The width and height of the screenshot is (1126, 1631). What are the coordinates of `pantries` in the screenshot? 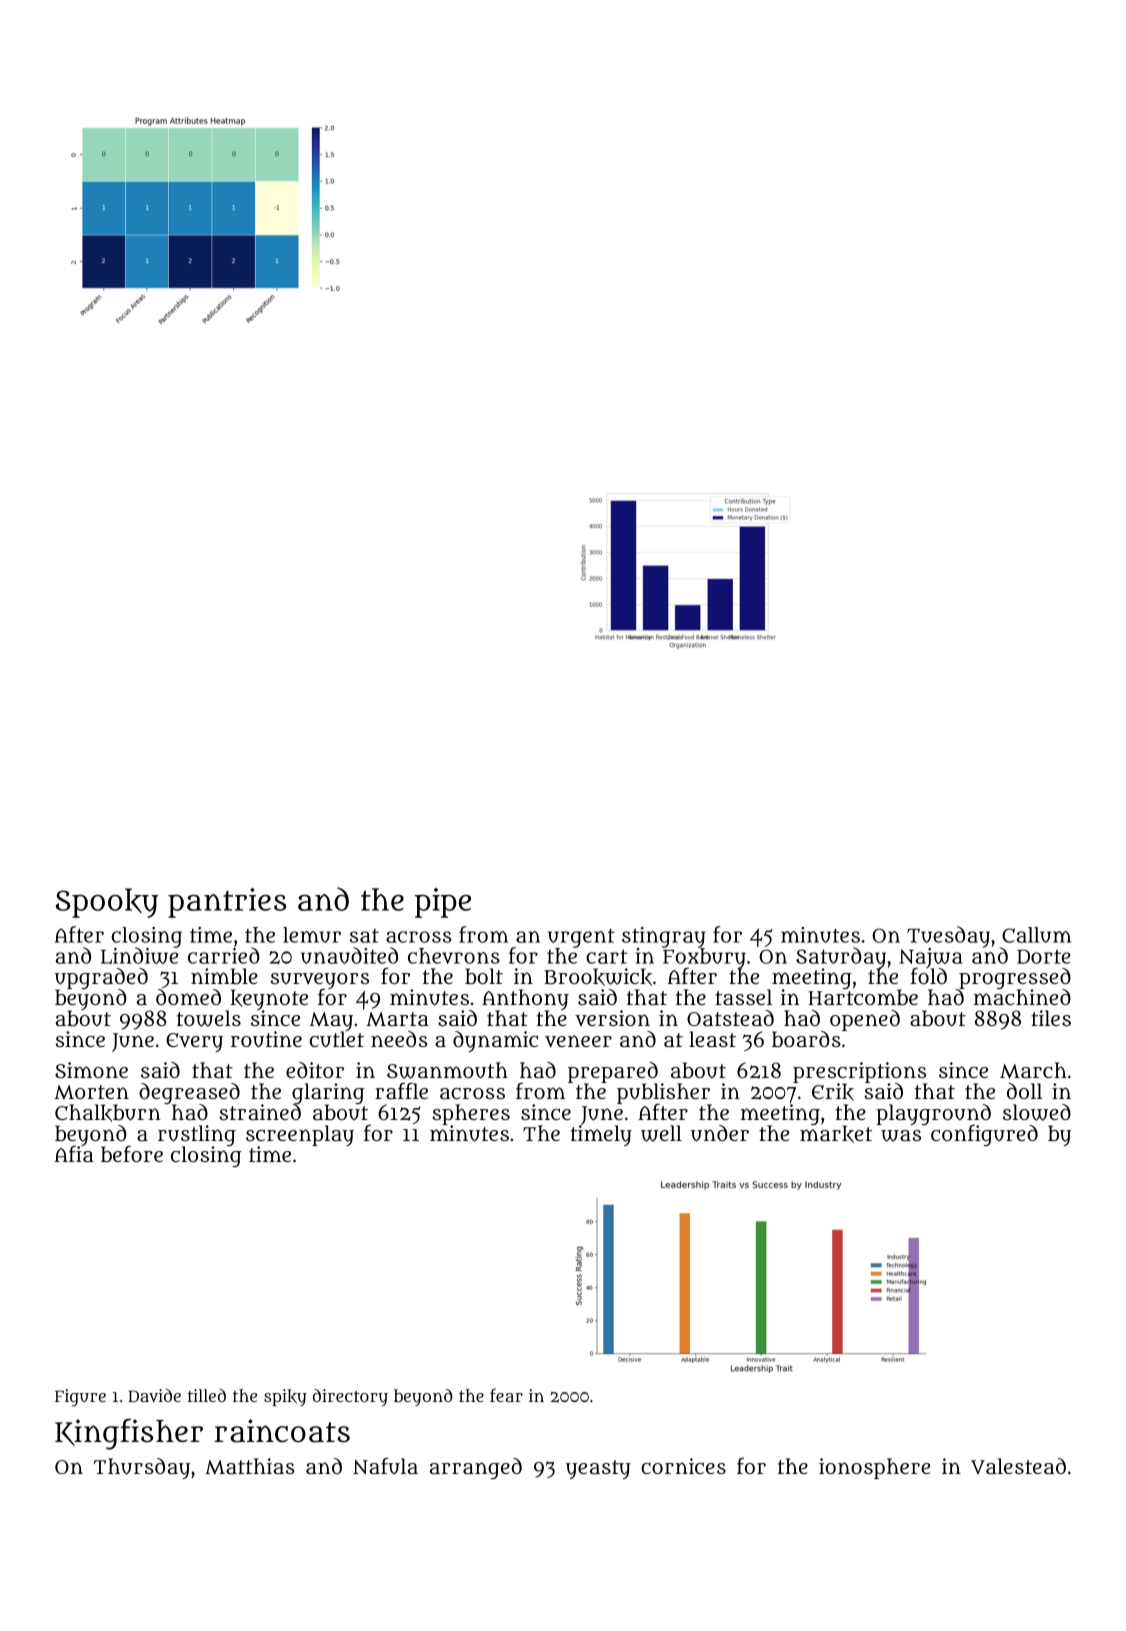 It's located at (227, 903).
